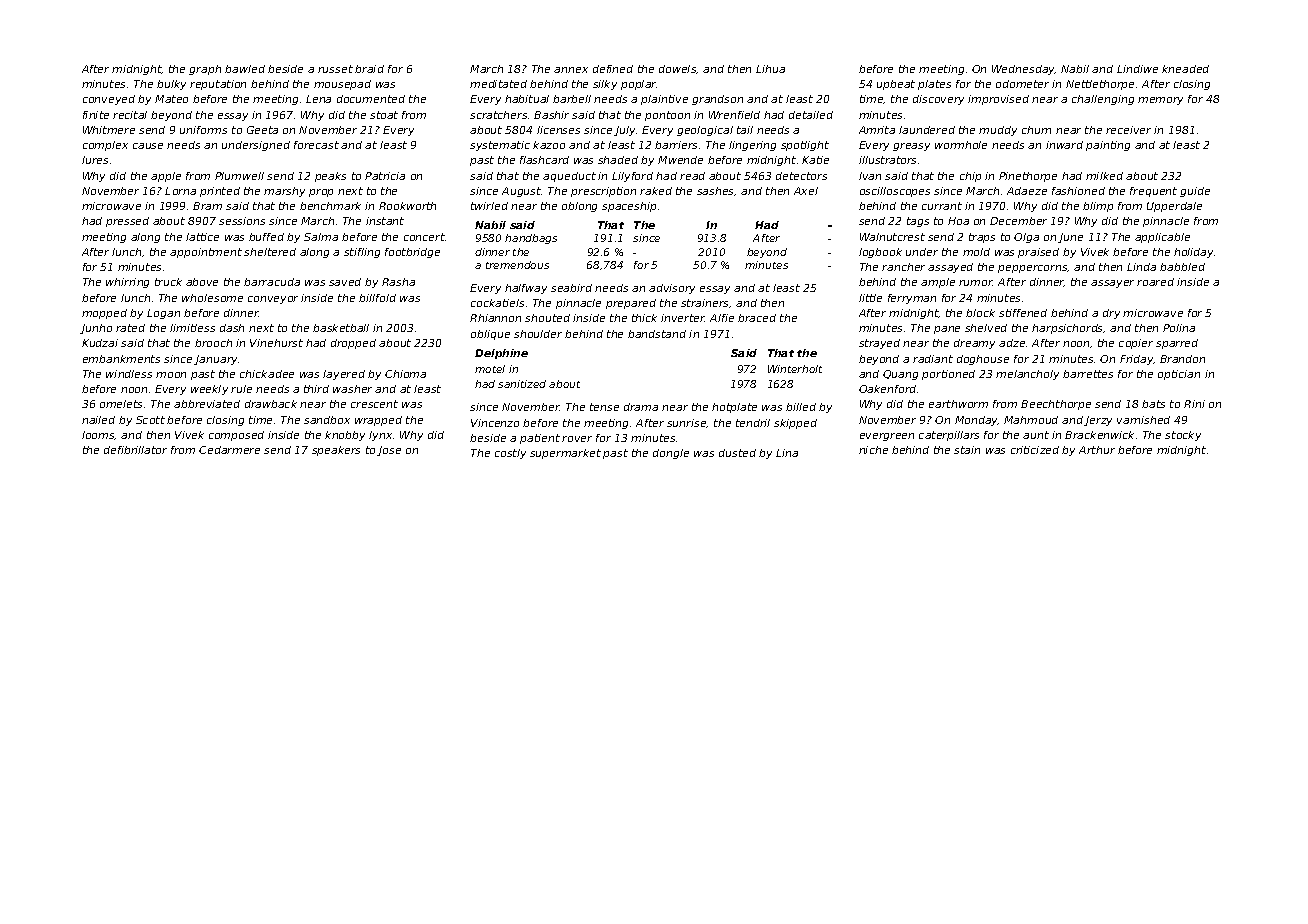 Image resolution: width=1308 pixels, height=924 pixels. What do you see at coordinates (982, 238) in the screenshot?
I see `traps` at bounding box center [982, 238].
